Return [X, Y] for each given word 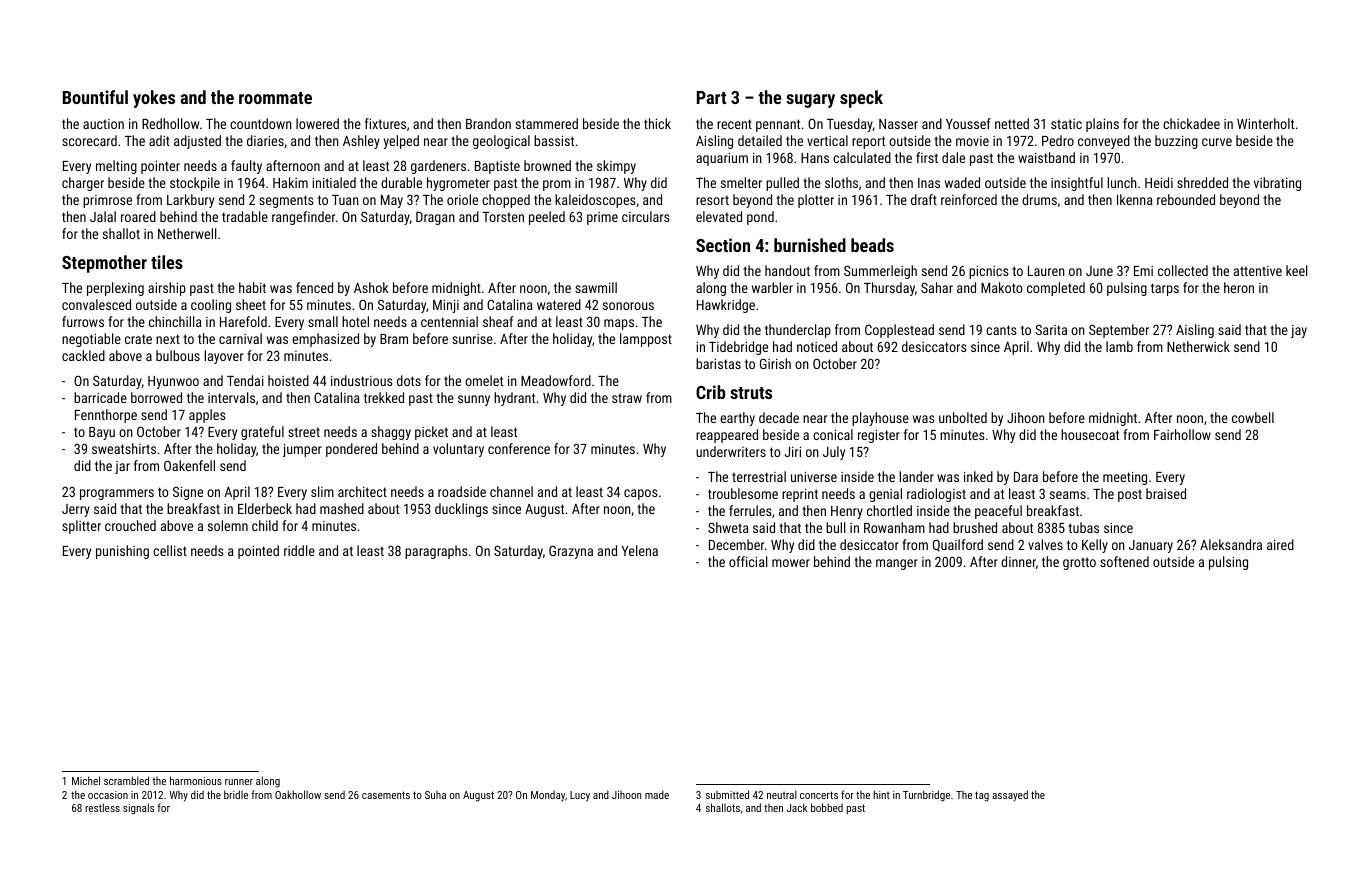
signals [138, 809]
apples [207, 416]
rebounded [1186, 199]
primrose [107, 201]
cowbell [1253, 417]
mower [791, 563]
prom [557, 185]
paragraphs [436, 552]
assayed [1010, 796]
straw [627, 398]
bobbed [827, 807]
